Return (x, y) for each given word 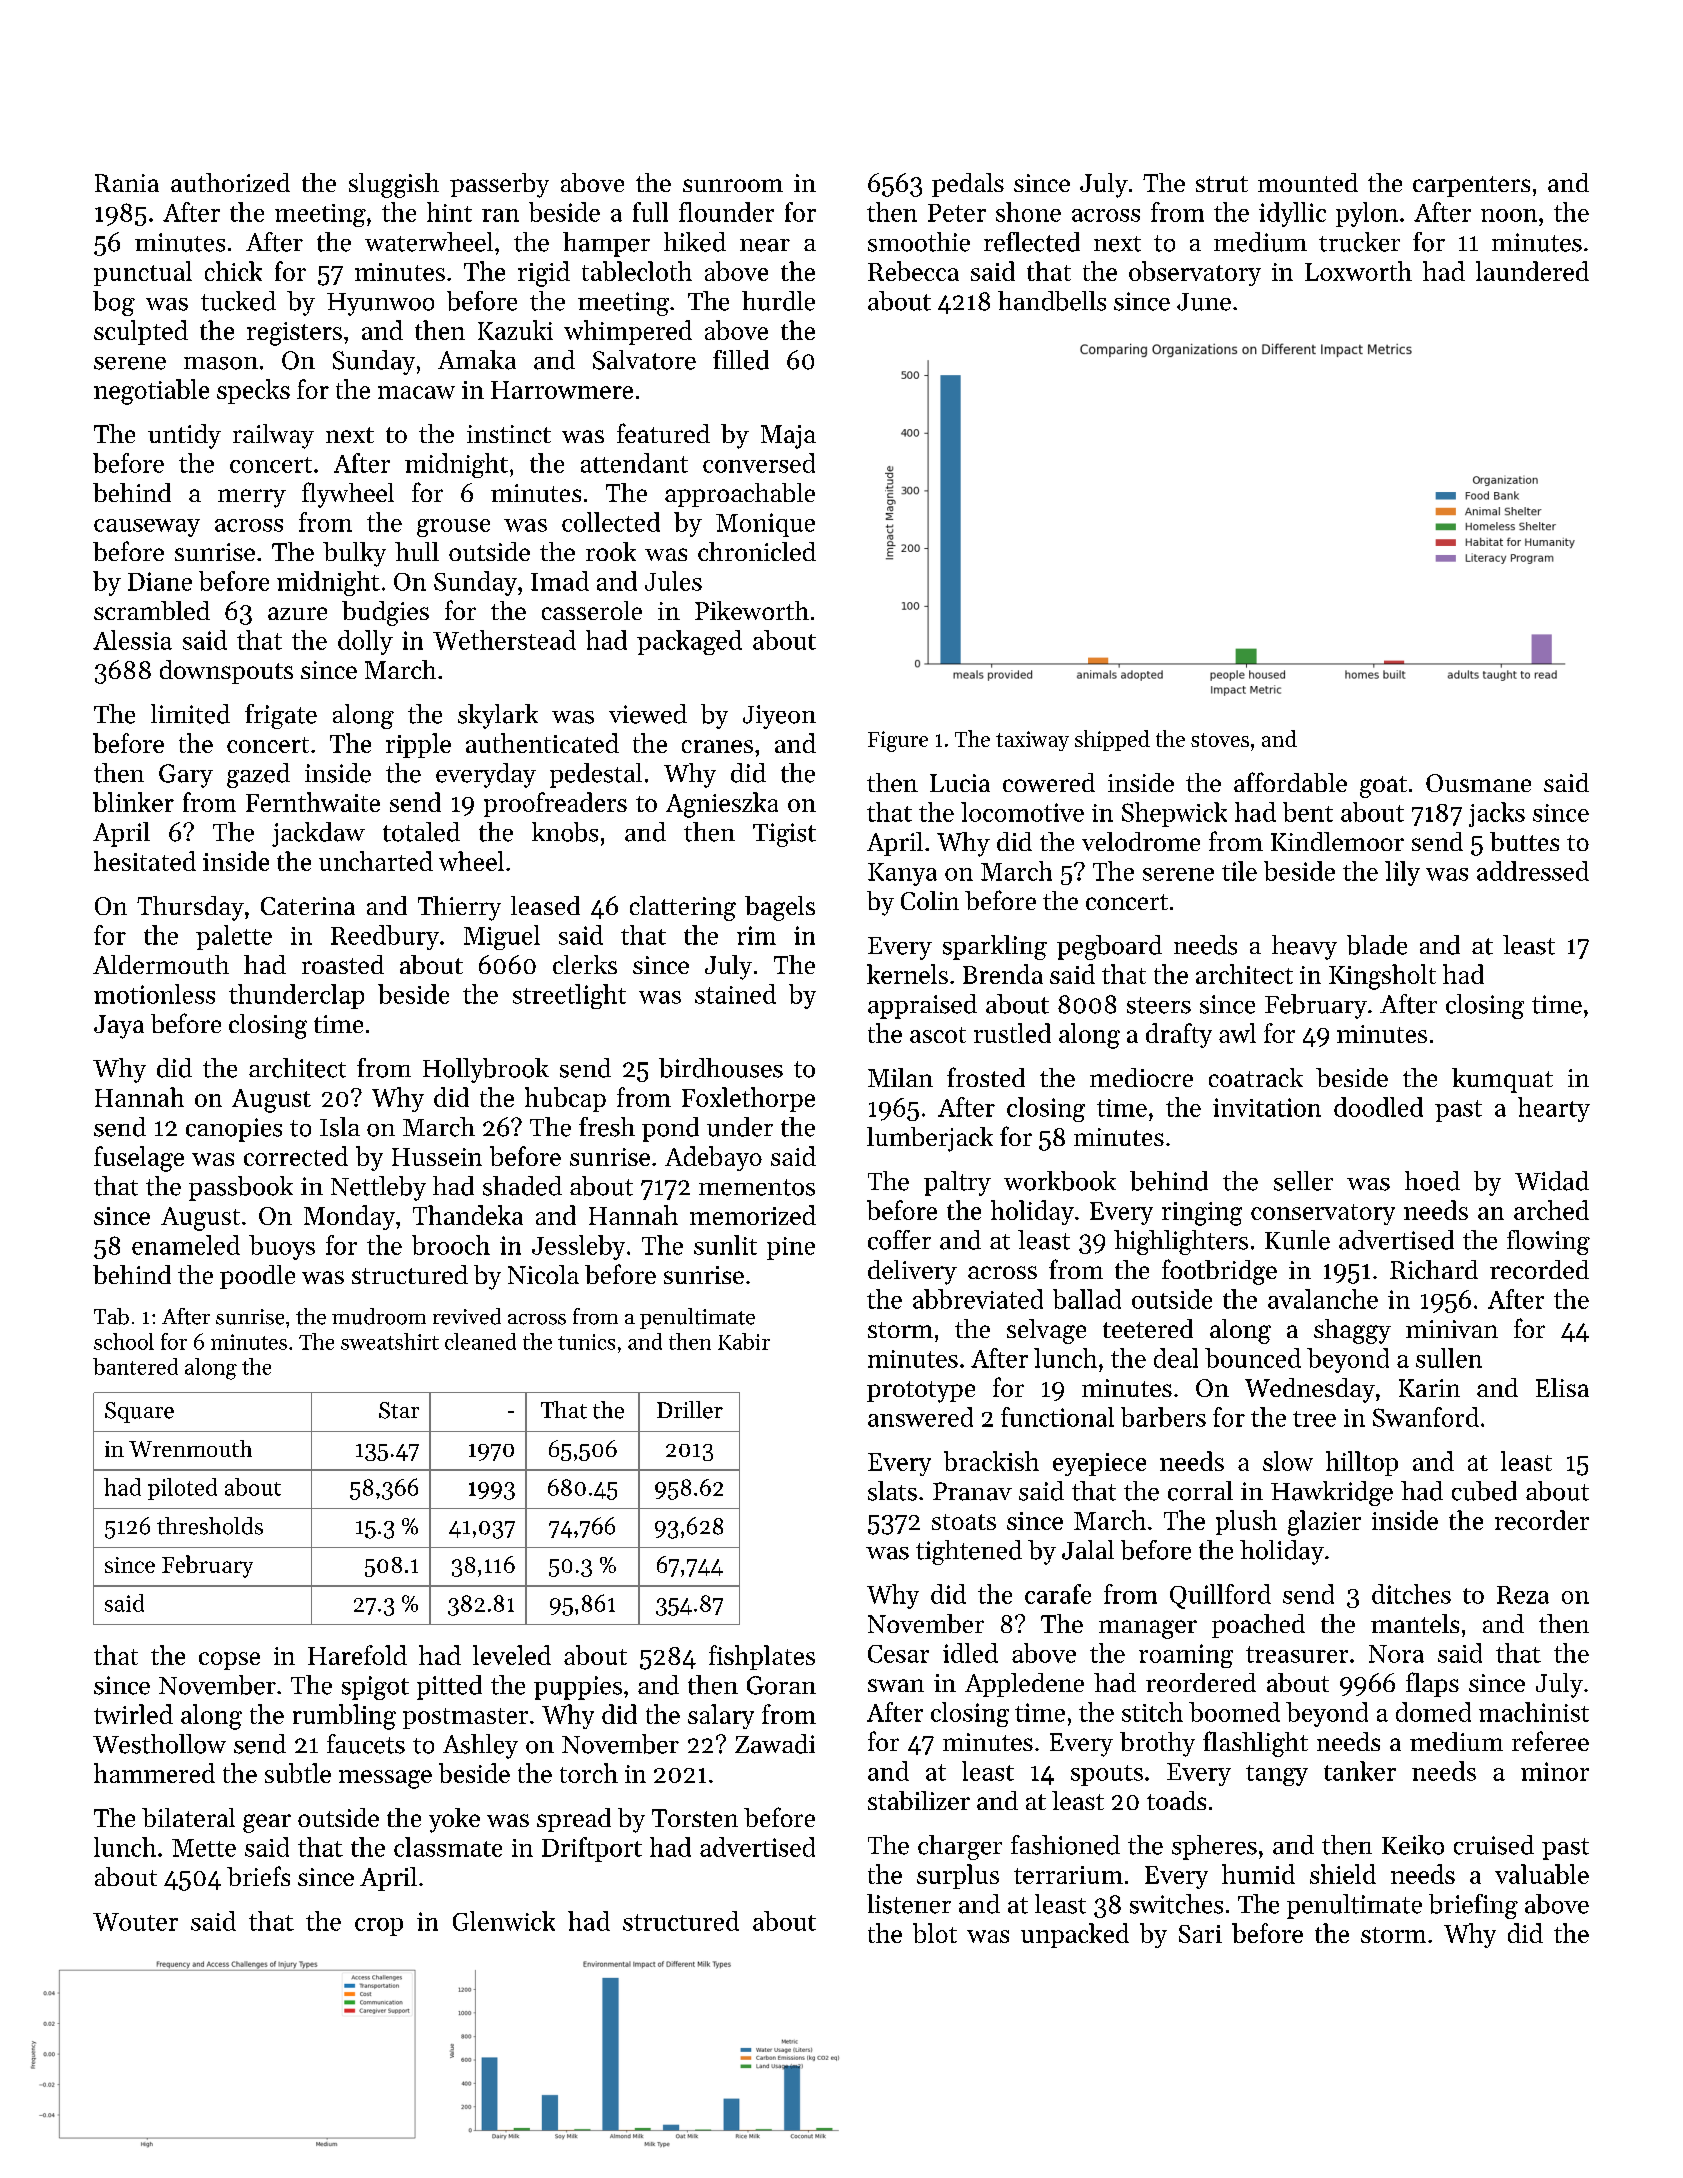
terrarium (1068, 1875)
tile (1239, 871)
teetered (1148, 1328)
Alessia (132, 640)
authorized (230, 182)
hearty (1554, 1109)
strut (1222, 184)
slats (892, 1491)
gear (267, 1823)
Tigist (784, 835)
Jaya (119, 1027)
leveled (512, 1655)
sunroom (733, 185)
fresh (607, 1127)
